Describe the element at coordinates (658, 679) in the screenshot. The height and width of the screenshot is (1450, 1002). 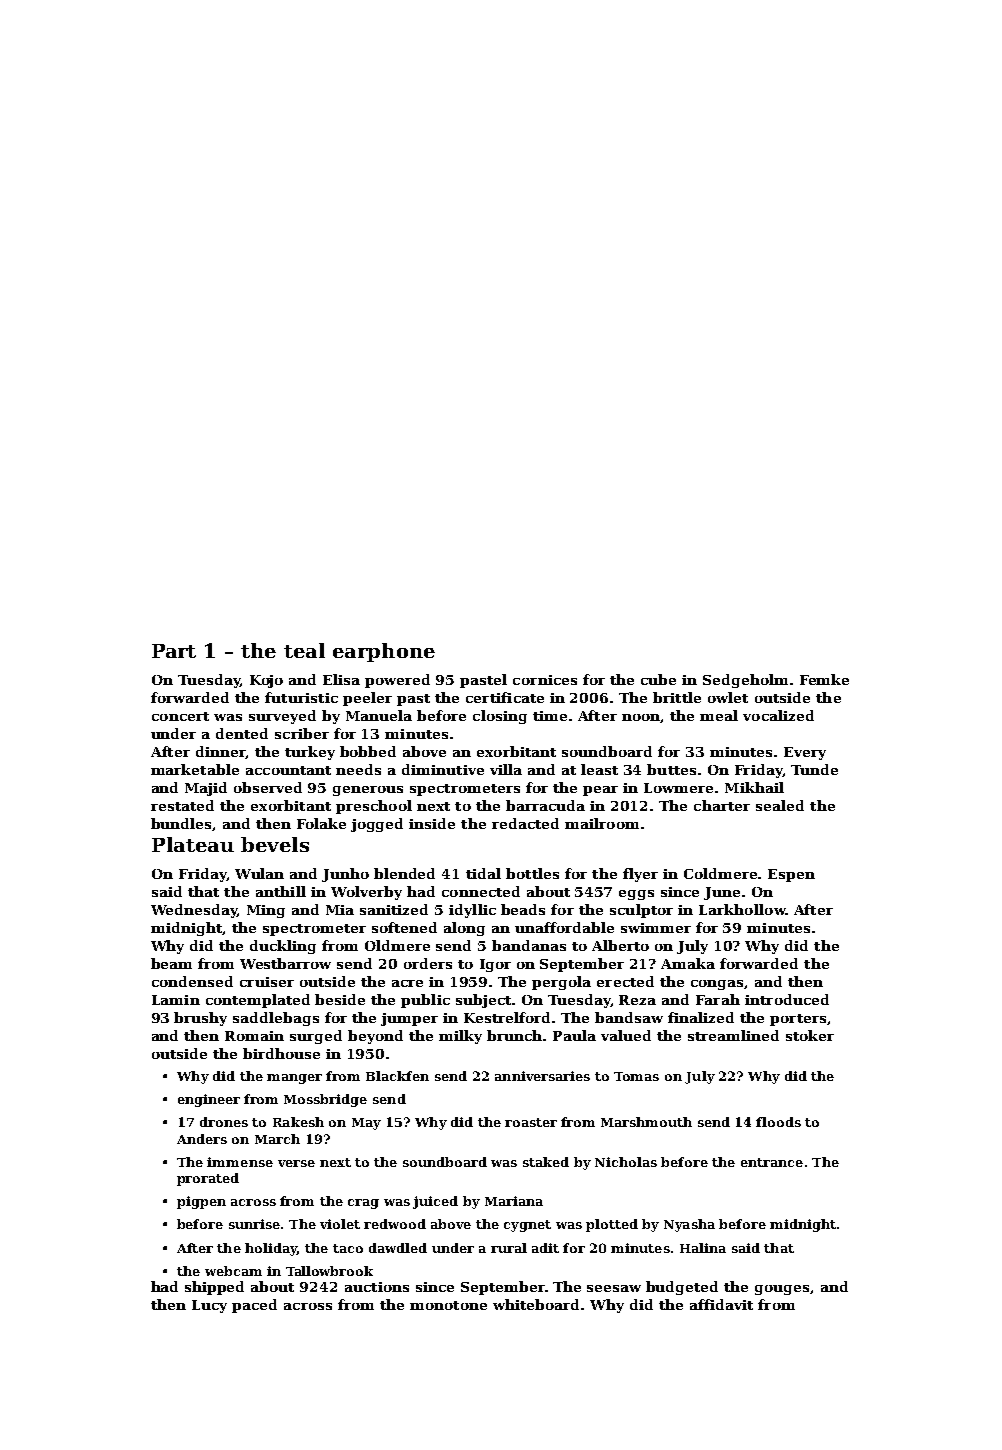
I see `cube` at that location.
